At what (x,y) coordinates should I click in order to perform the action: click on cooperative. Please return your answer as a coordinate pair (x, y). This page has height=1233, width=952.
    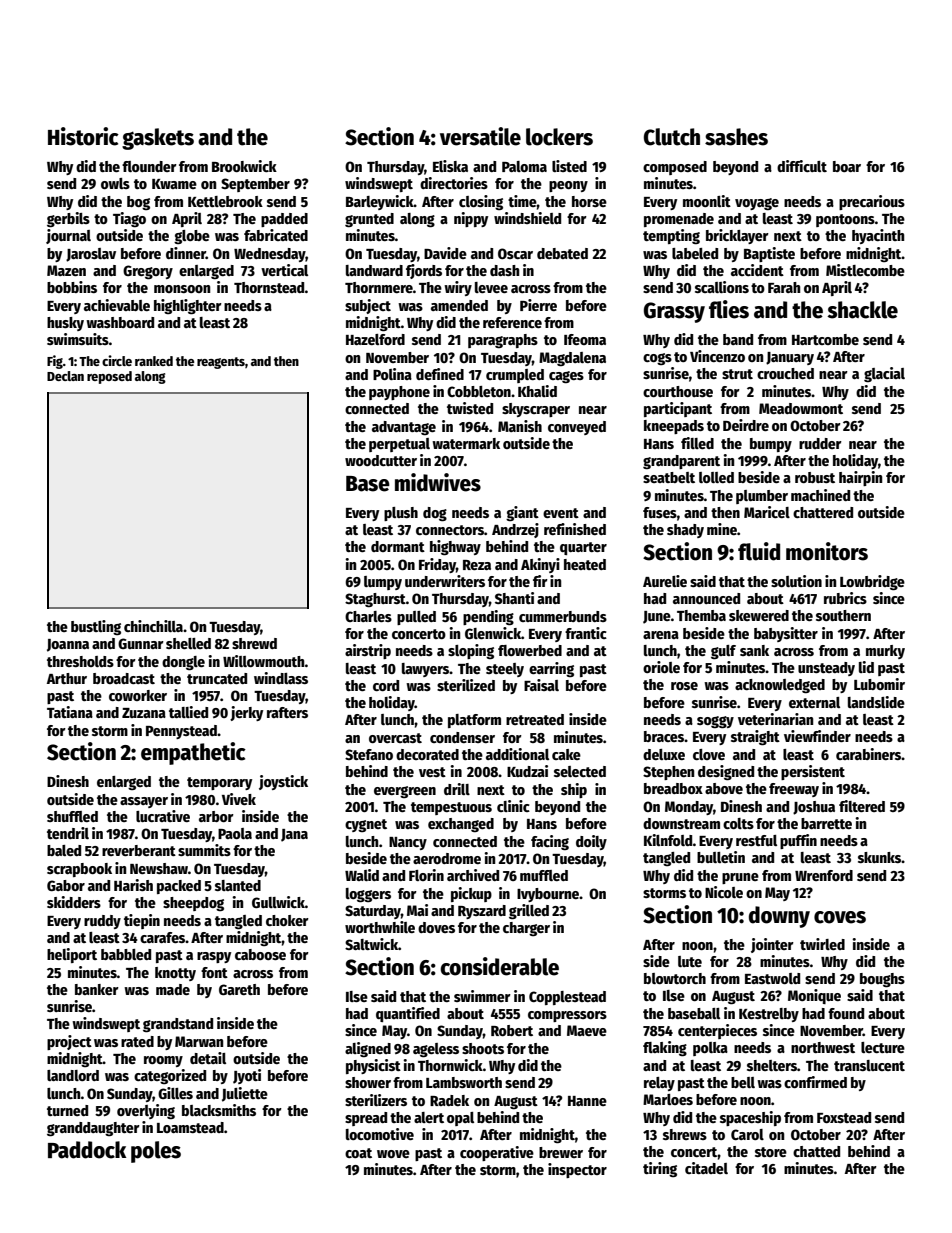
    Looking at the image, I should click on (497, 1153).
